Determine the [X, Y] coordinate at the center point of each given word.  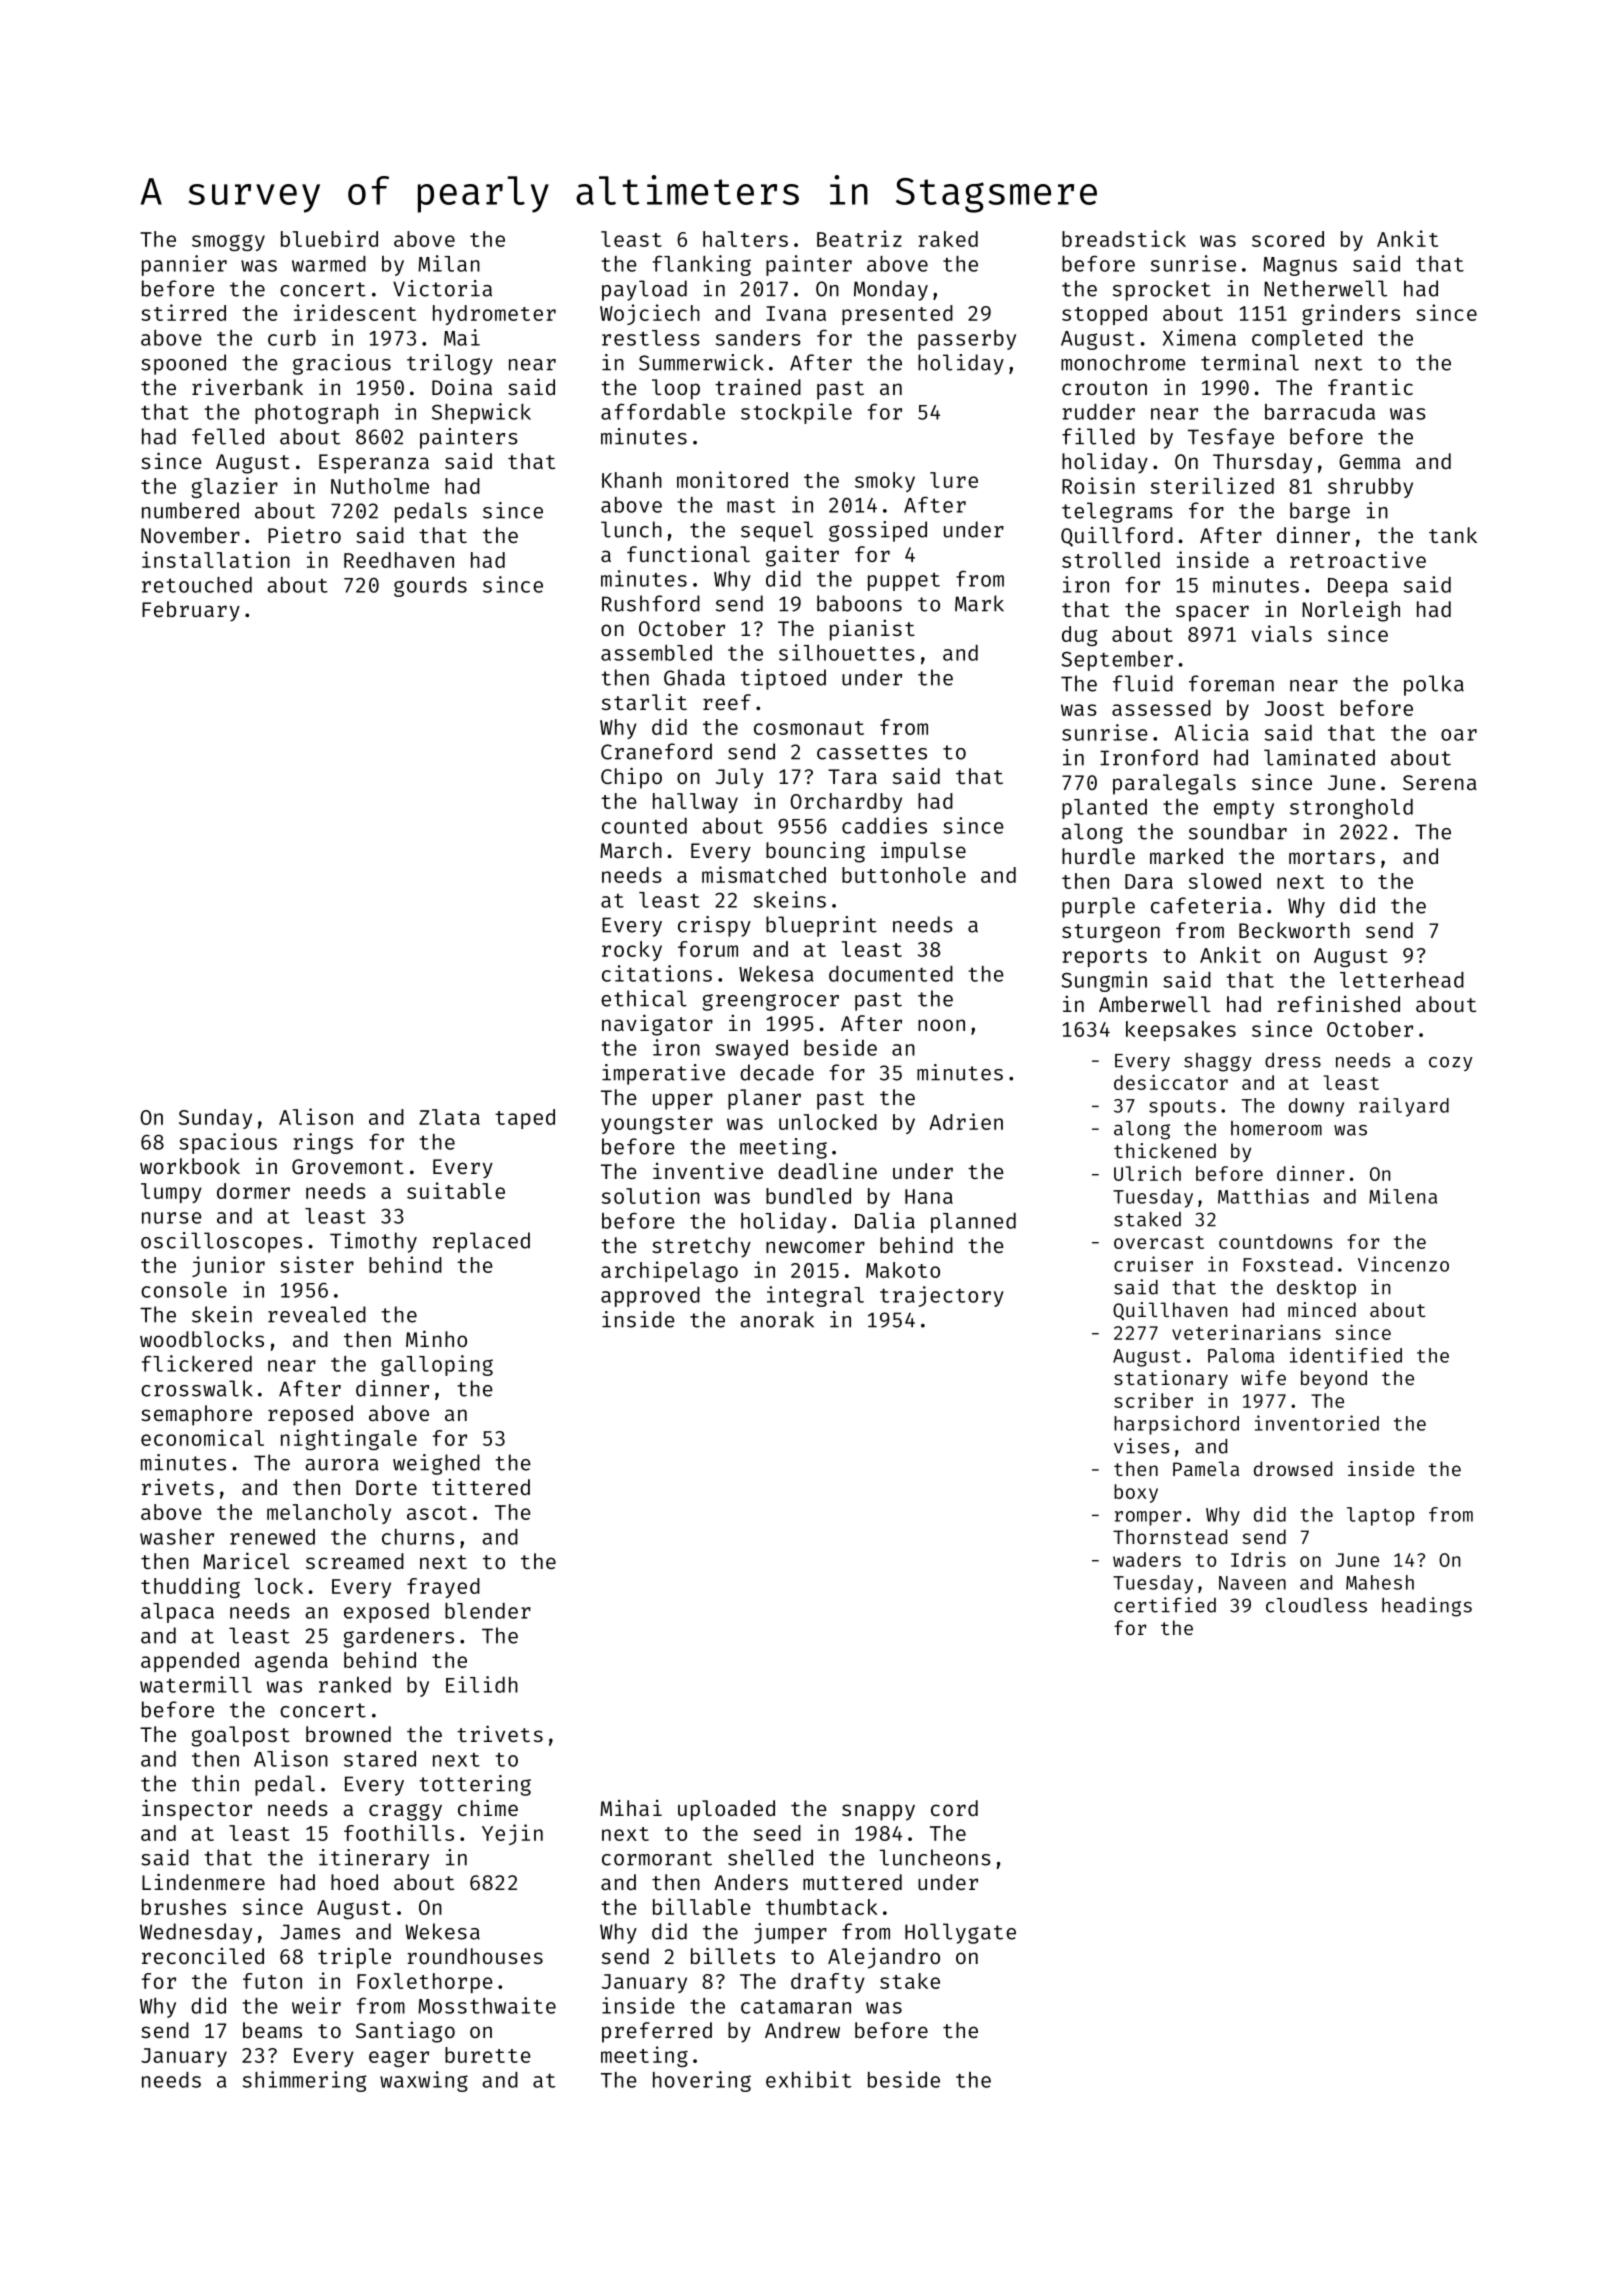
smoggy [228, 242]
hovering [702, 2081]
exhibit [808, 2079]
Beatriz [859, 238]
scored [1288, 239]
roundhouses [475, 1956]
